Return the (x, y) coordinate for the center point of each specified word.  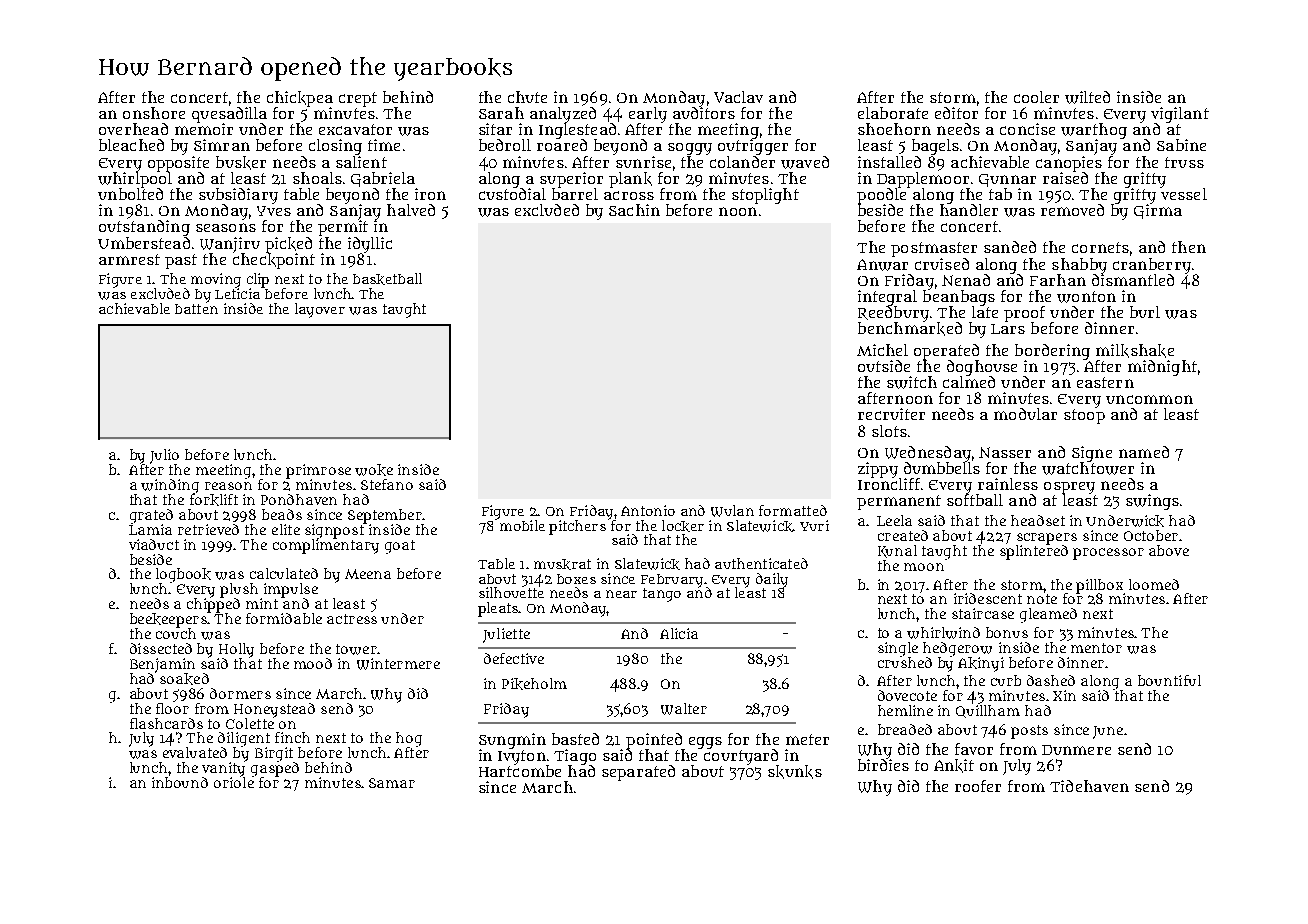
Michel (882, 350)
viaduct (154, 544)
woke (374, 470)
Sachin (634, 210)
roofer (978, 786)
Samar (392, 783)
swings (1152, 502)
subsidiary (238, 196)
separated (638, 773)
